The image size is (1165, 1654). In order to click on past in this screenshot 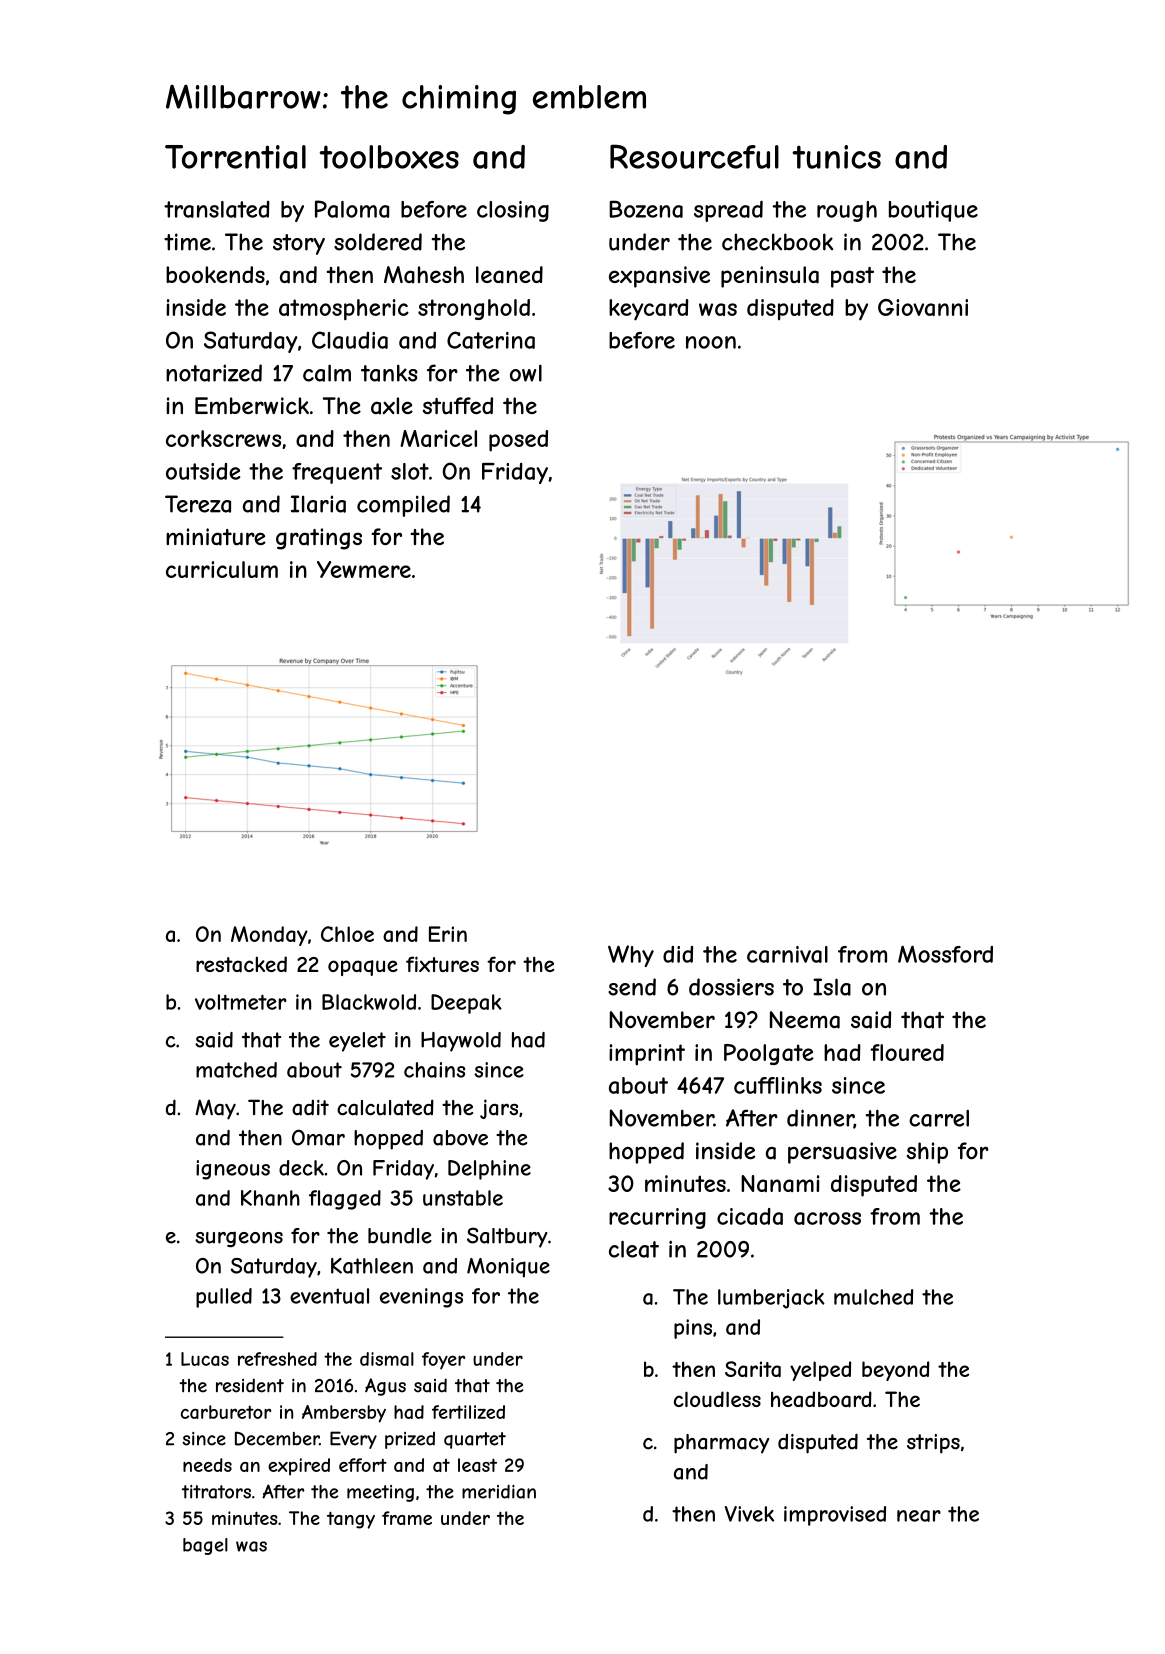, I will do `click(852, 277)`.
